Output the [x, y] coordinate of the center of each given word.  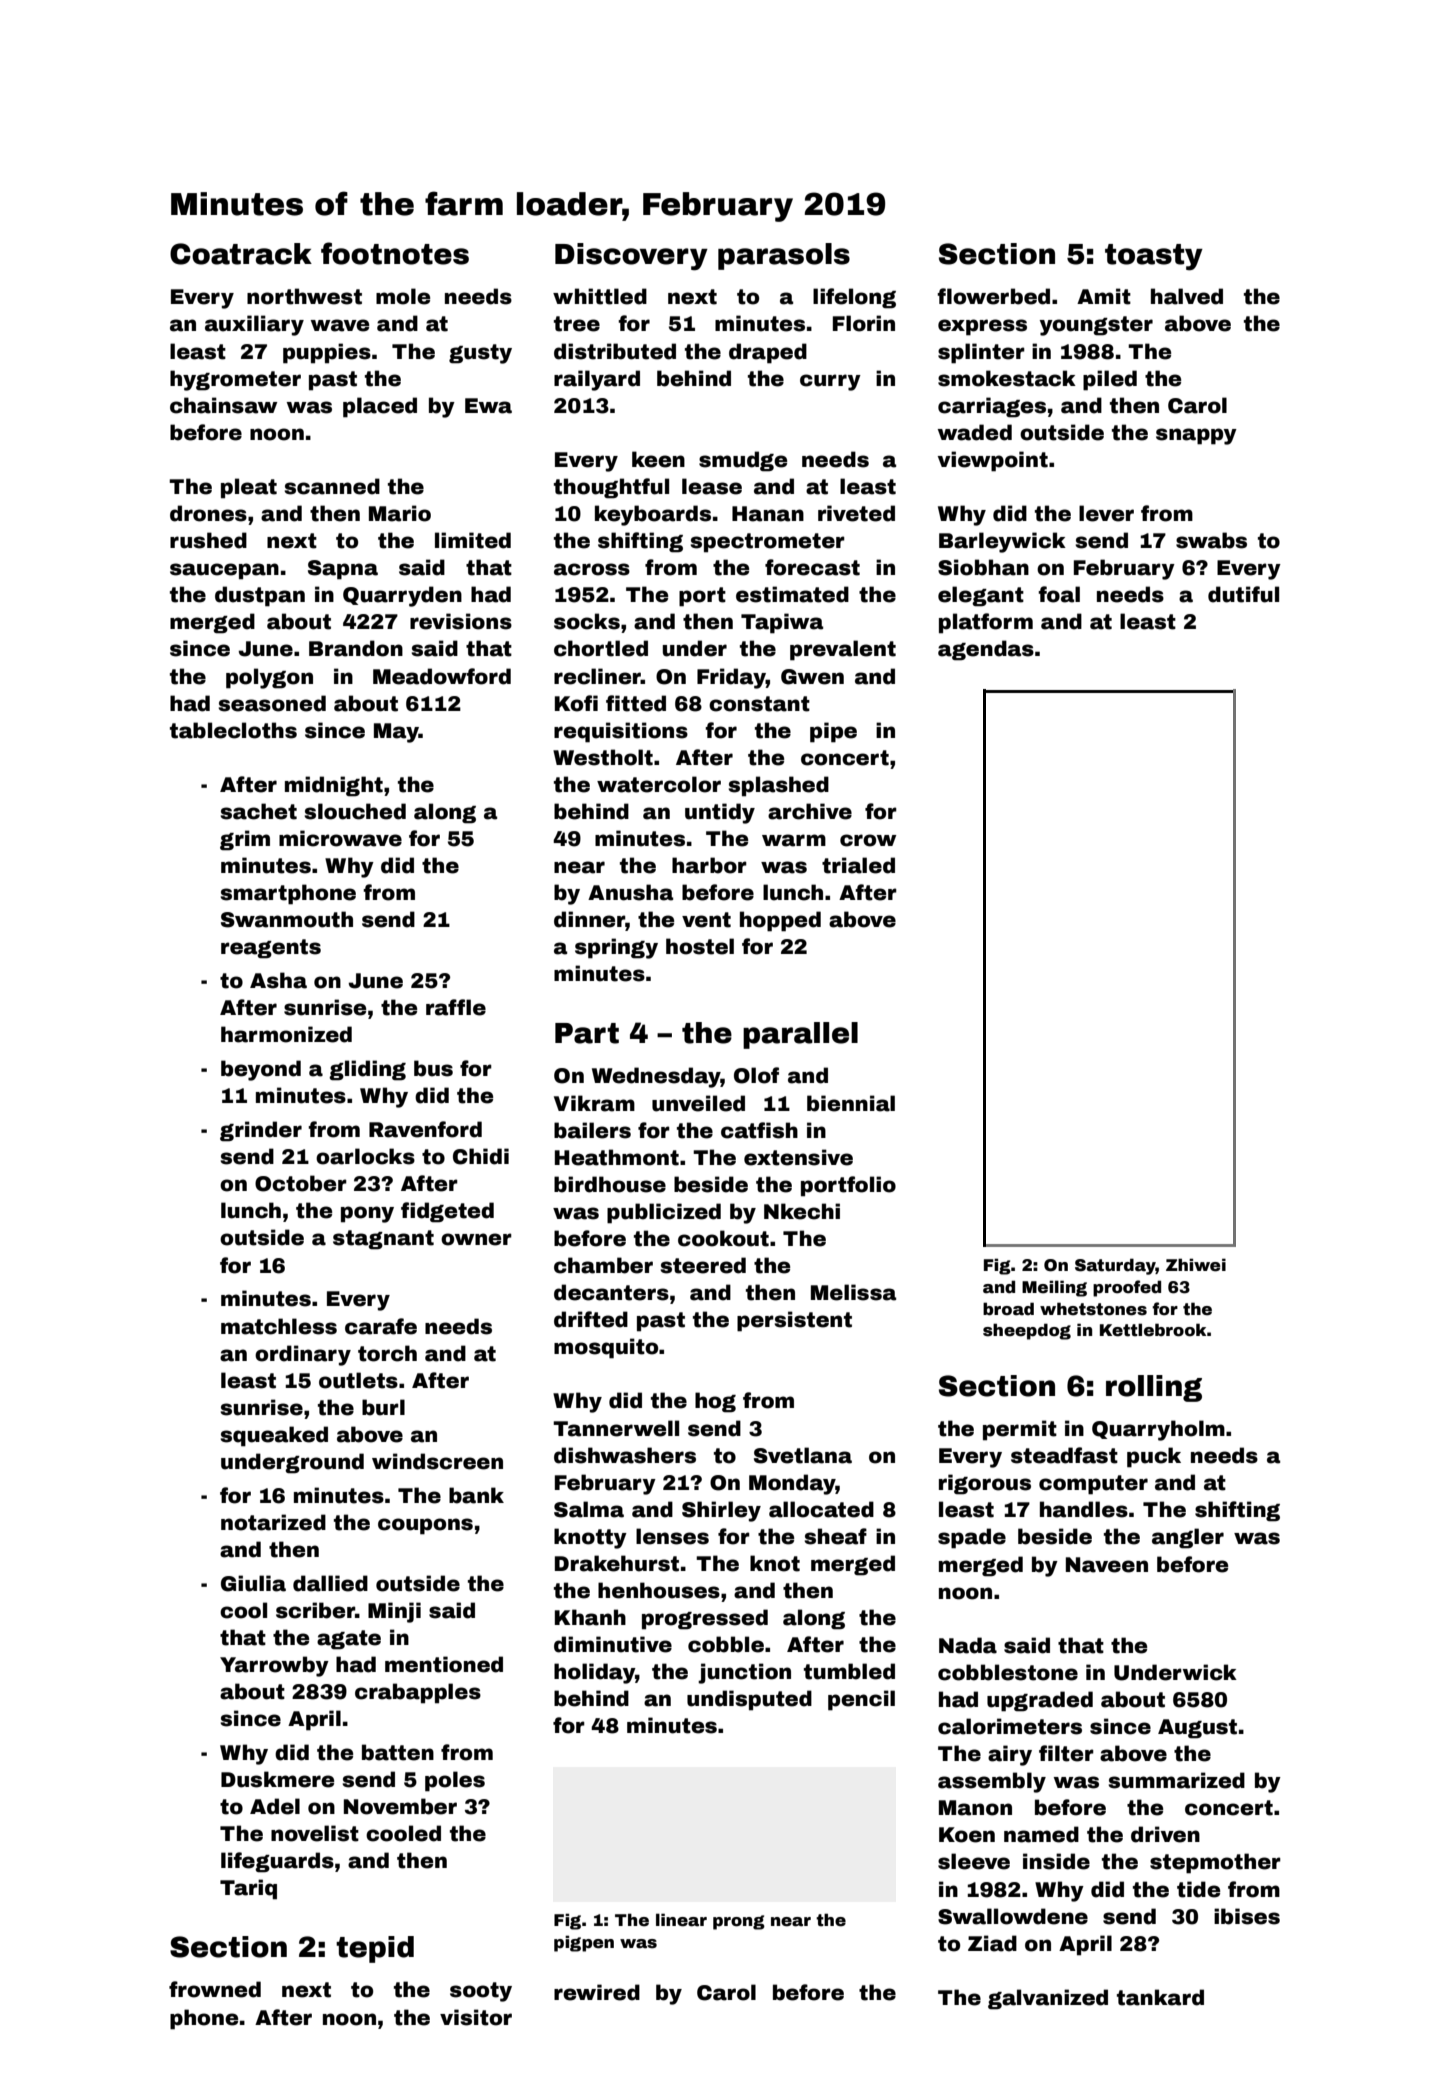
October [301, 1183]
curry [830, 382]
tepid [375, 1949]
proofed [1127, 1288]
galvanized [1048, 1999]
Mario [400, 513]
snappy [1196, 436]
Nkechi [802, 1211]
